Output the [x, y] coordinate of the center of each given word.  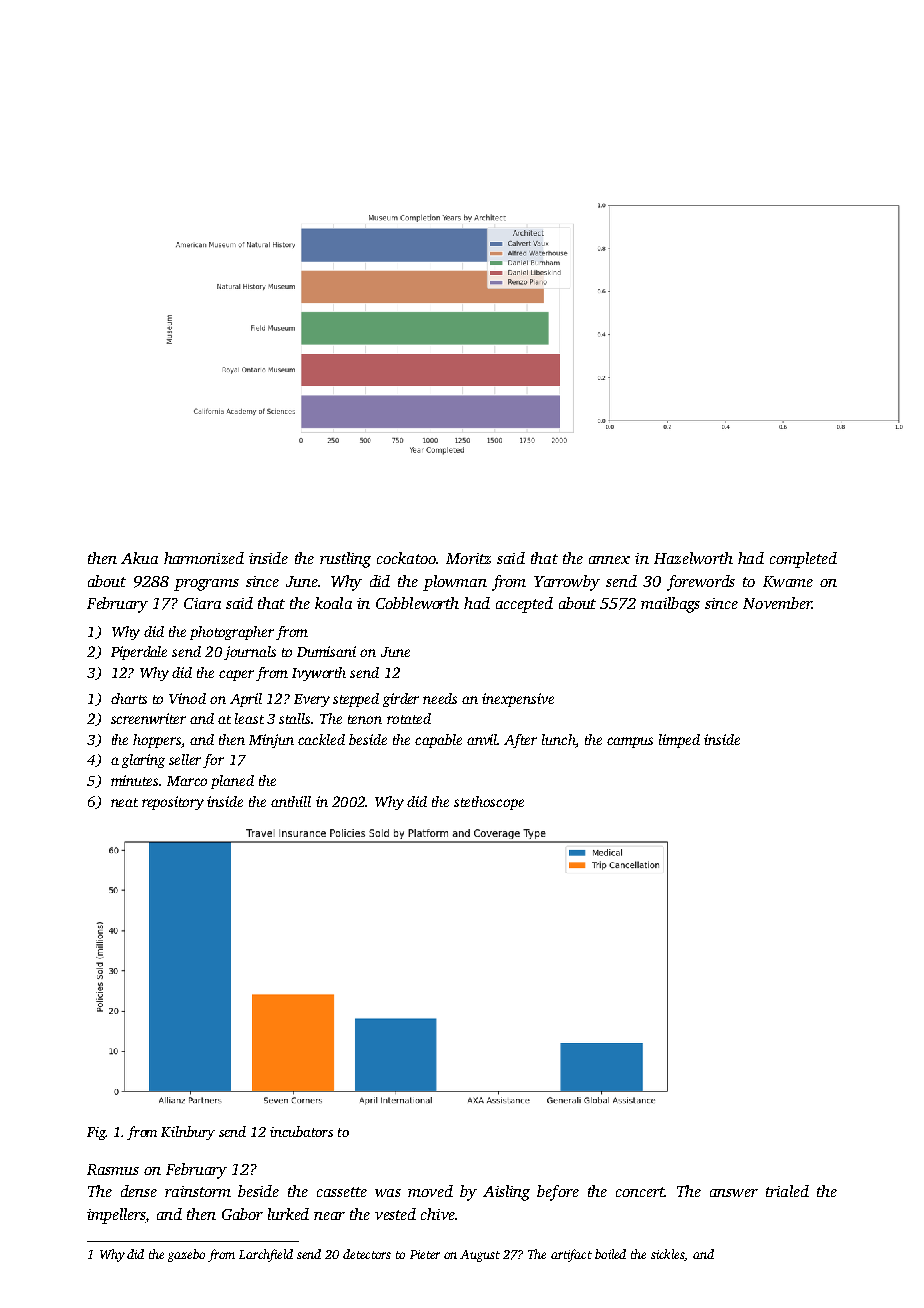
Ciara [202, 603]
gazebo [186, 1255]
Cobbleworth [417, 603]
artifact [571, 1255]
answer [734, 1193]
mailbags [670, 605]
